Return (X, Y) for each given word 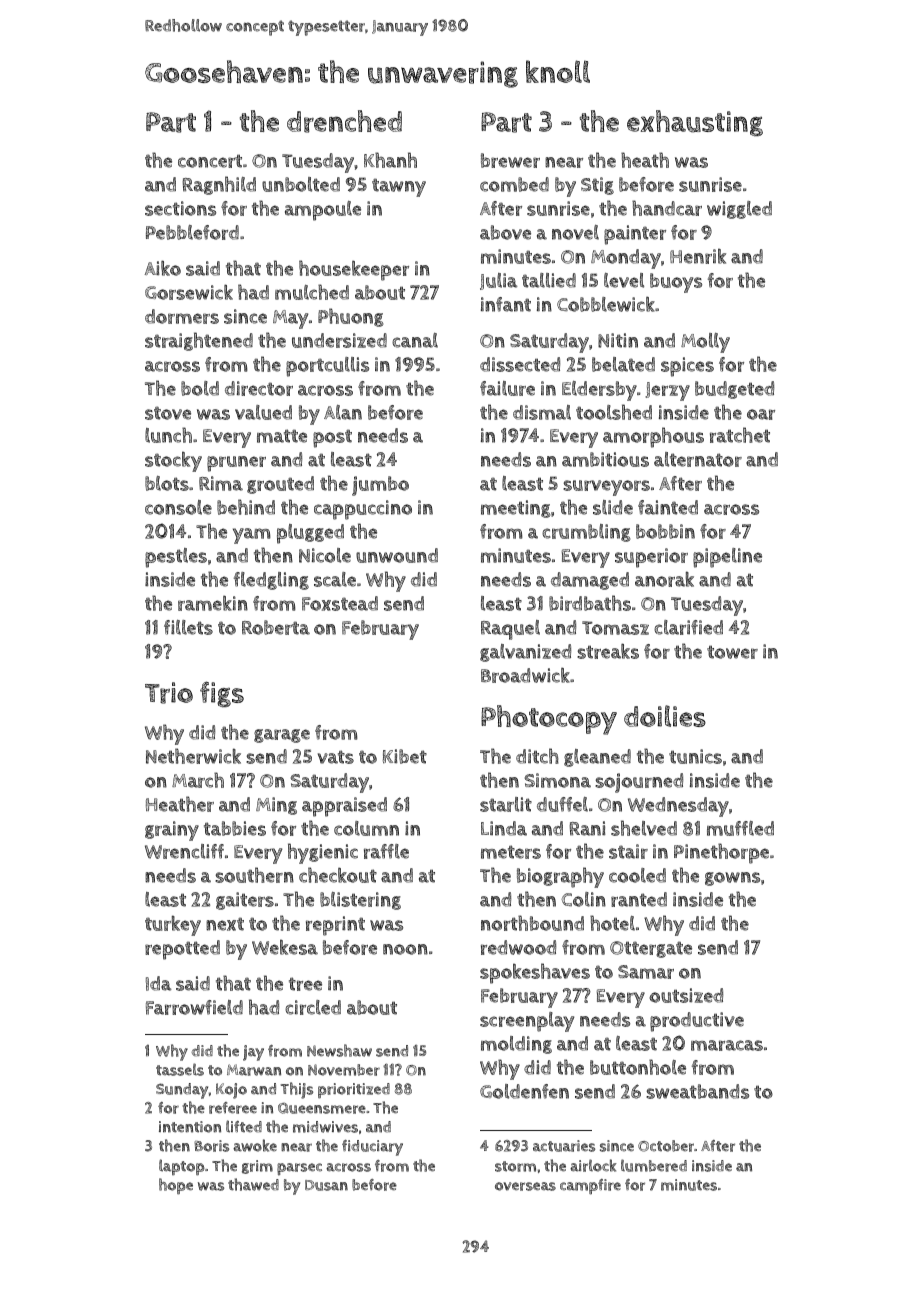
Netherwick (193, 756)
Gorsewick (189, 292)
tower (732, 652)
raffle (386, 851)
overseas (525, 1186)
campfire (590, 1187)
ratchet (740, 435)
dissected (520, 364)
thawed (253, 1184)
